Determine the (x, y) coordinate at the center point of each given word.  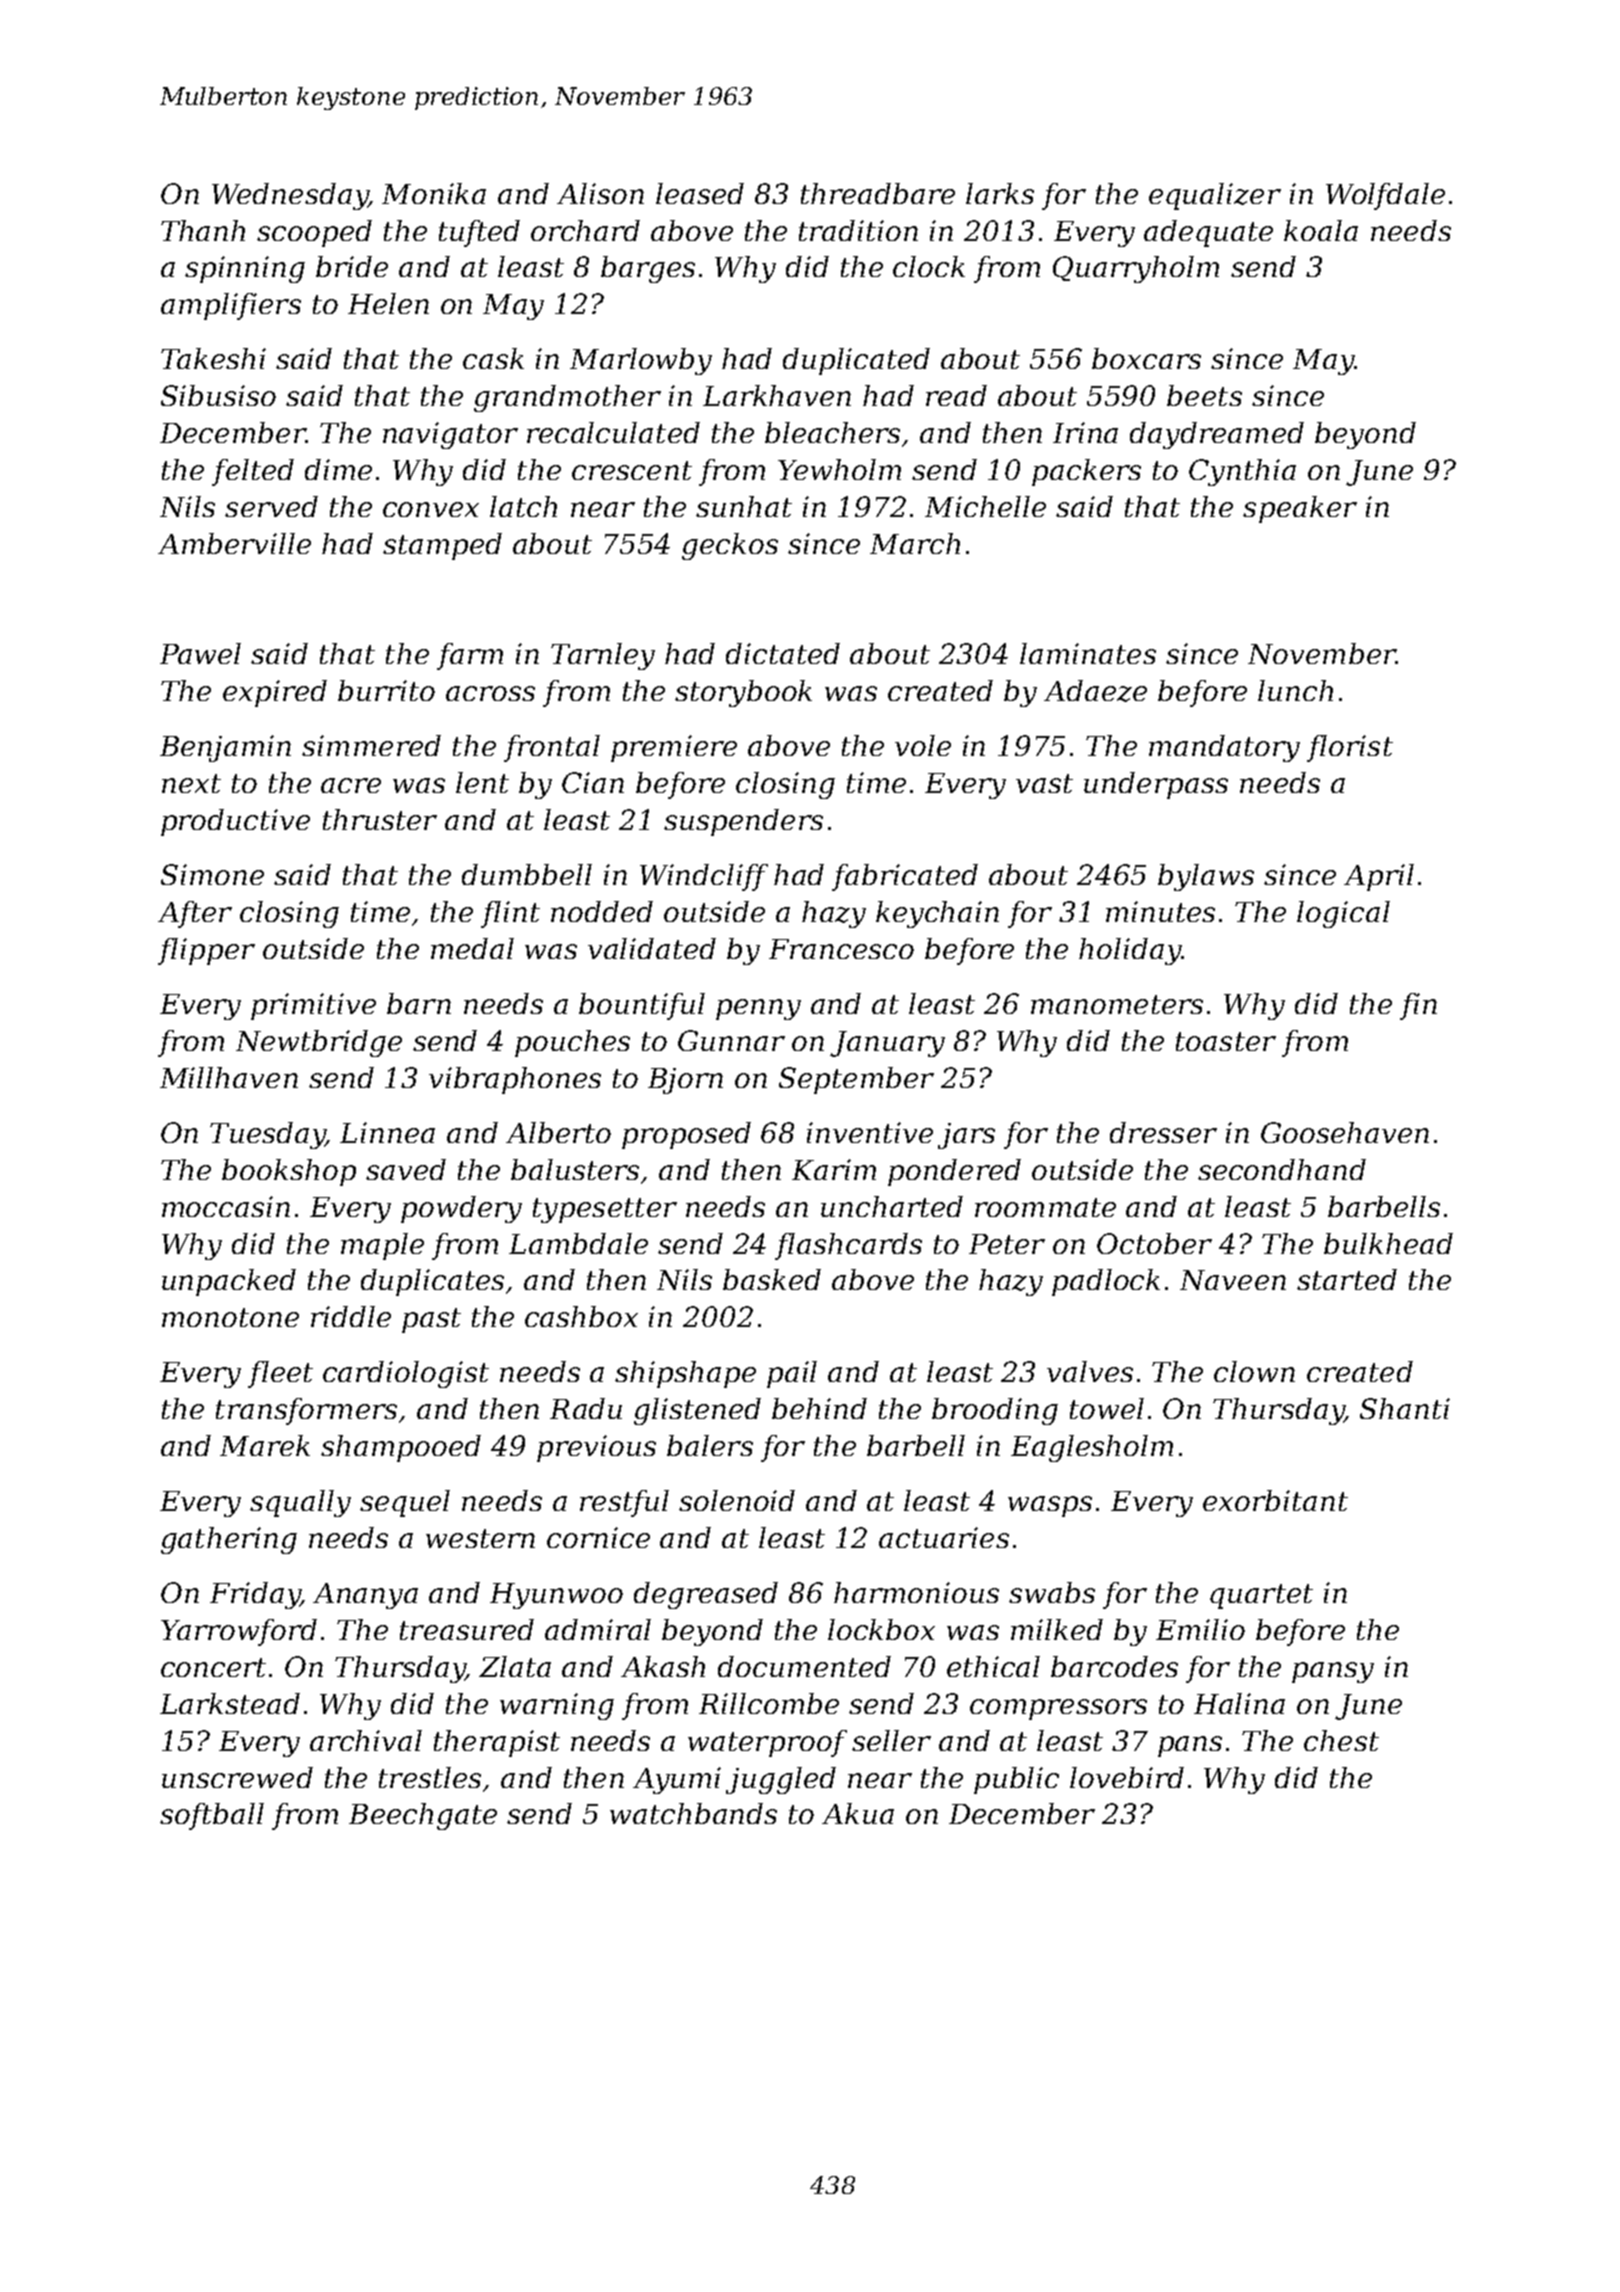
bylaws (1206, 877)
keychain (937, 914)
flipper (206, 951)
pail (792, 1374)
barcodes (1114, 1666)
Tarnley (603, 656)
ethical (993, 1666)
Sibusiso (218, 395)
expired (275, 693)
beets (1204, 395)
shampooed (401, 1448)
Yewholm (839, 469)
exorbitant (1275, 1500)
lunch (1295, 690)
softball (212, 1816)
